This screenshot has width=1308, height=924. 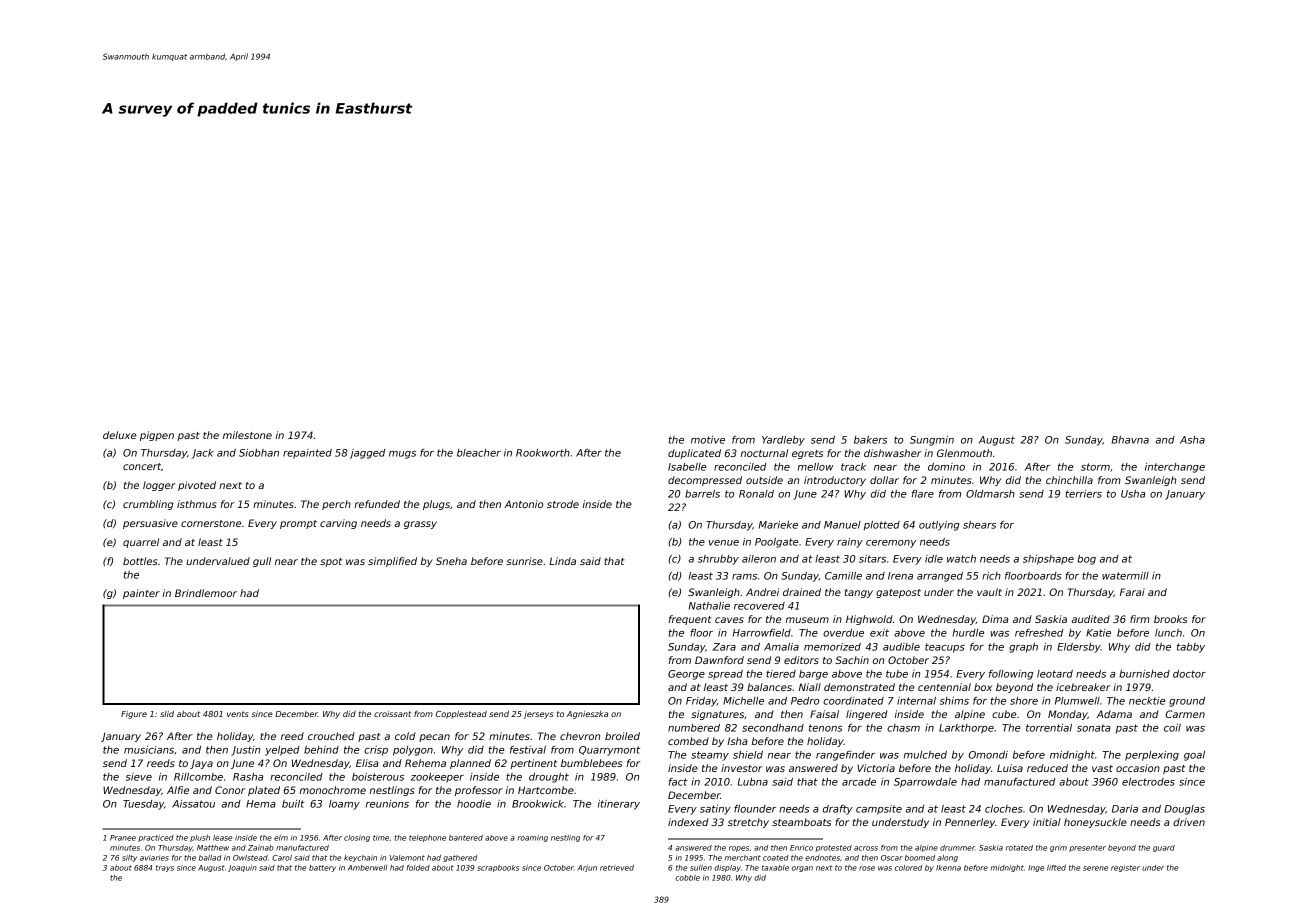 I want to click on Bhavna, so click(x=1130, y=440).
